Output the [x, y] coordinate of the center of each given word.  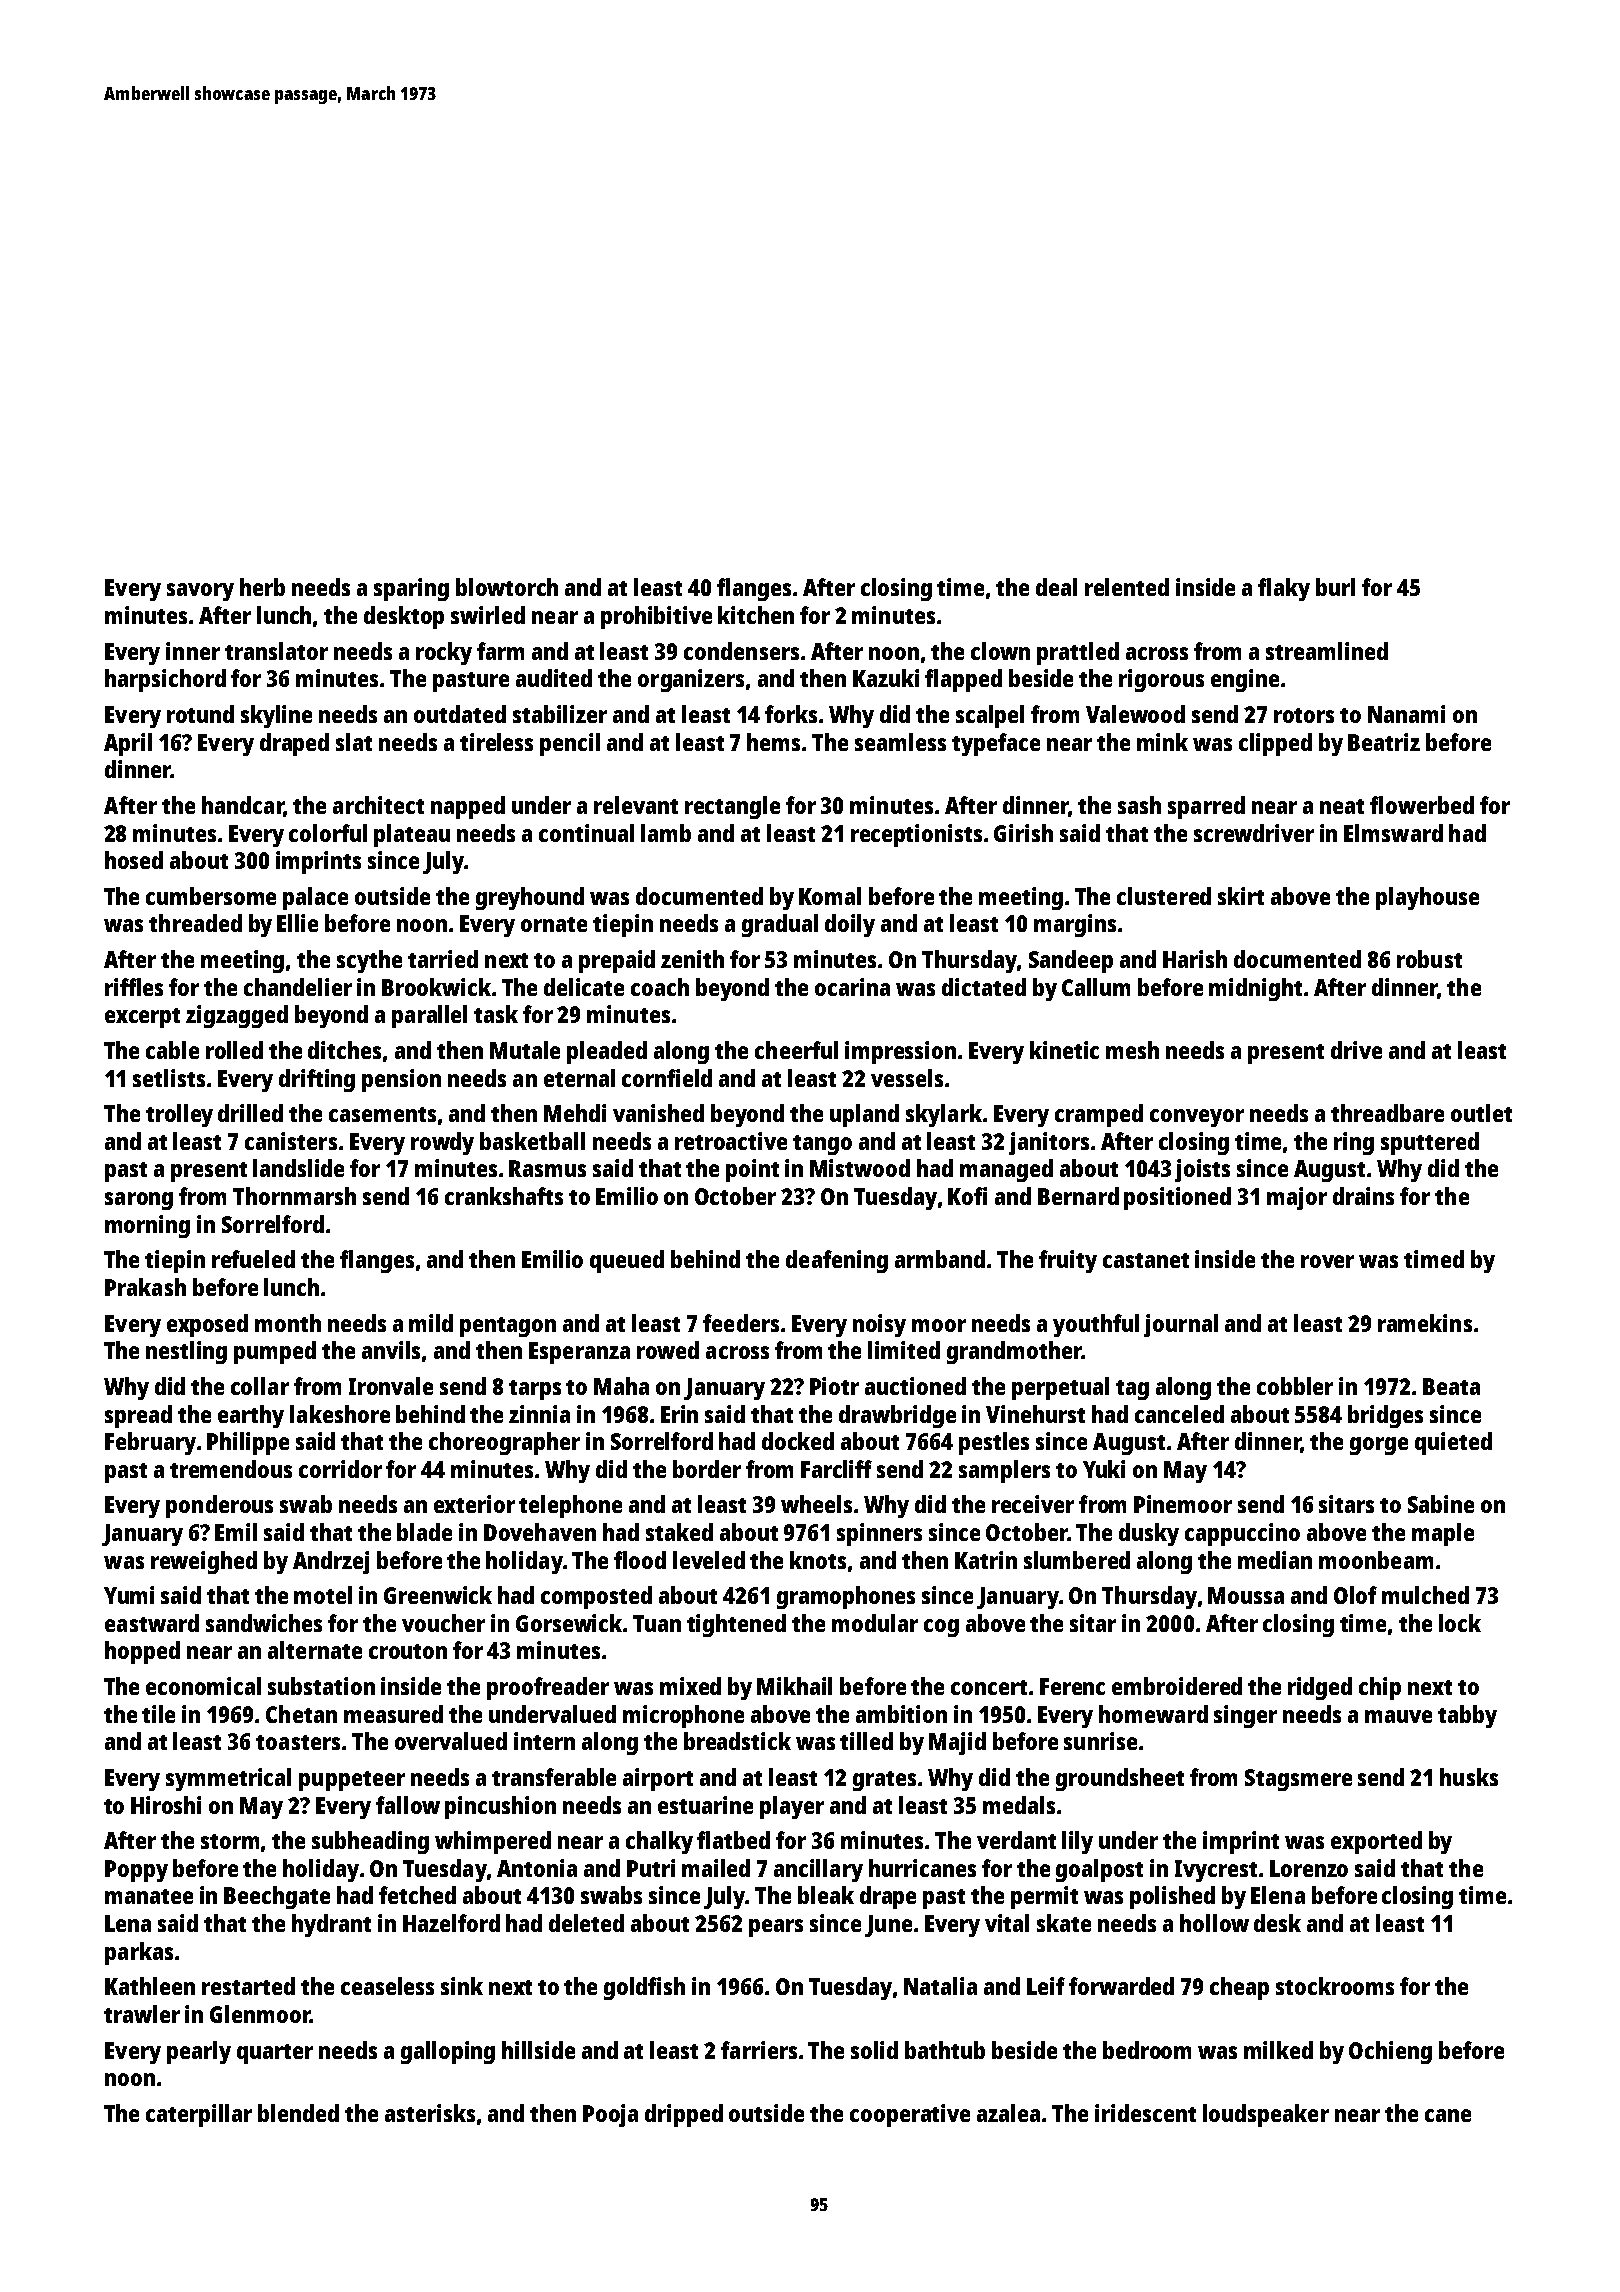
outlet [1481, 1113]
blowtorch [507, 587]
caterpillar [199, 2115]
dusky [1149, 1534]
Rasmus [547, 1168]
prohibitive [656, 617]
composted [596, 1597]
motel [323, 1595]
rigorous [1161, 680]
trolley [179, 1115]
